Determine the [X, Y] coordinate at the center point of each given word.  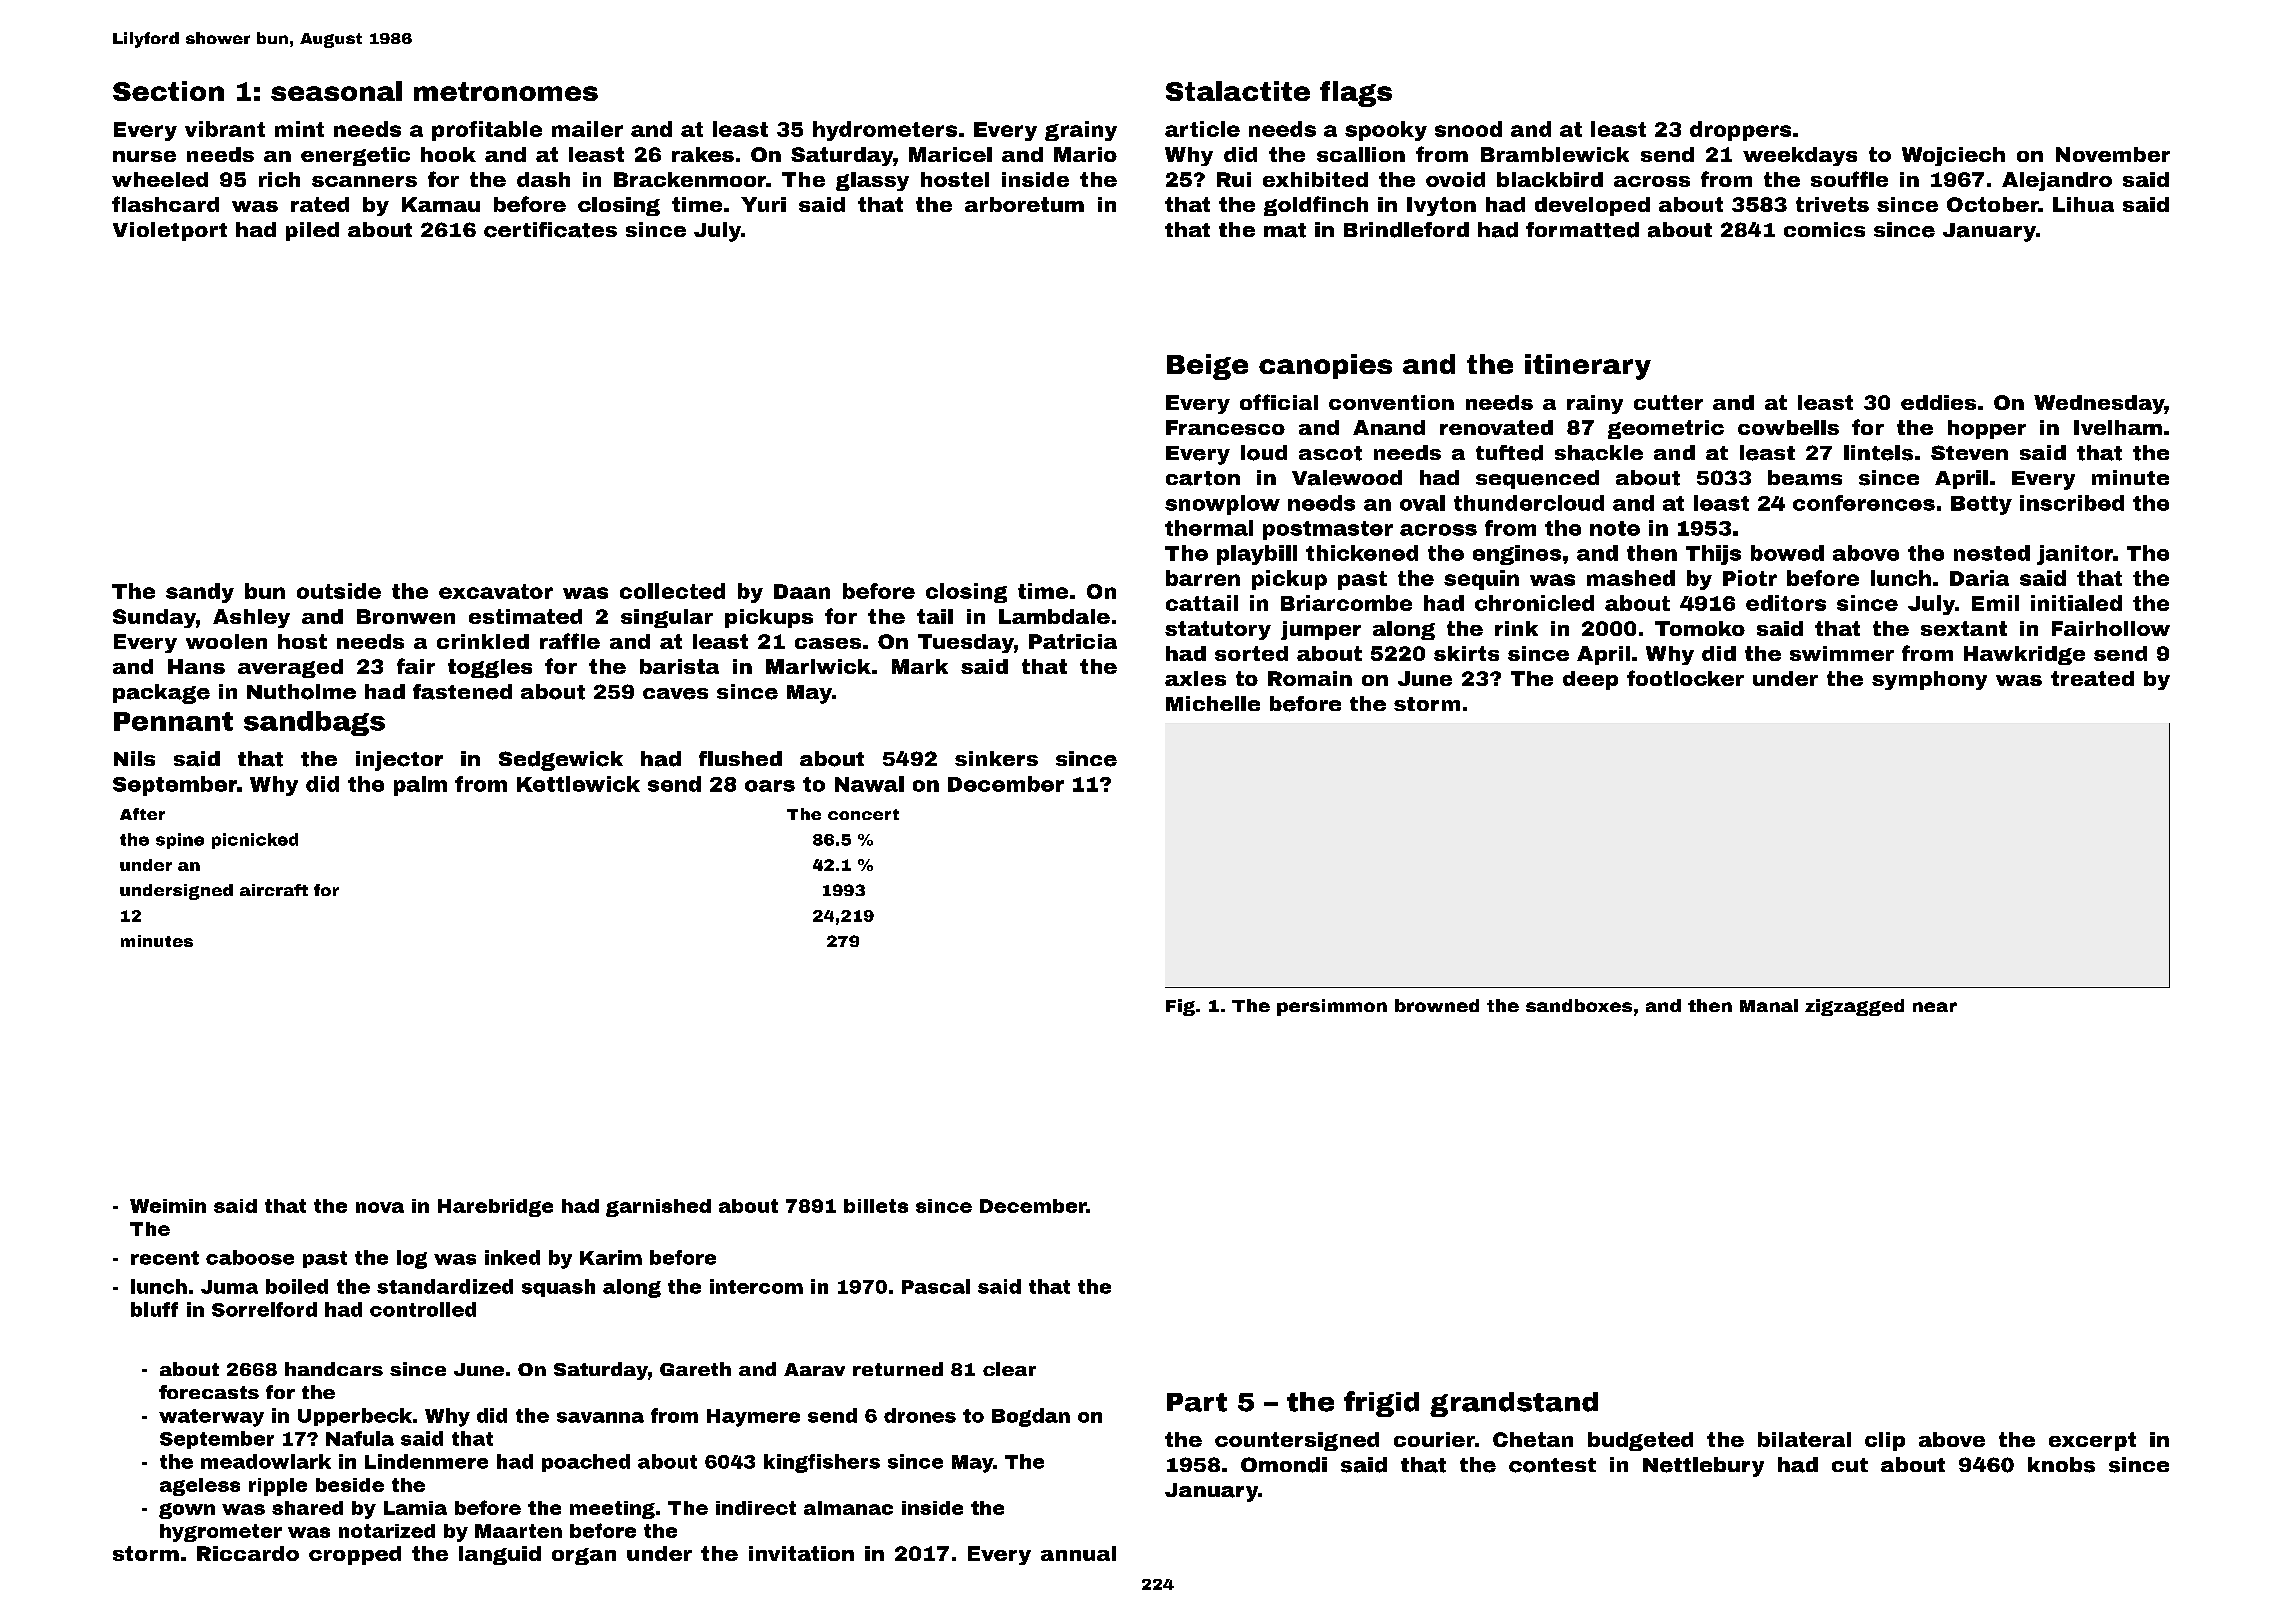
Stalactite [1238, 91]
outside [339, 591]
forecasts [209, 1392]
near [1935, 1007]
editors [1786, 603]
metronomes [506, 91]
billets [876, 1206]
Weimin [168, 1206]
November [2113, 154]
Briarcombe [1346, 603]
